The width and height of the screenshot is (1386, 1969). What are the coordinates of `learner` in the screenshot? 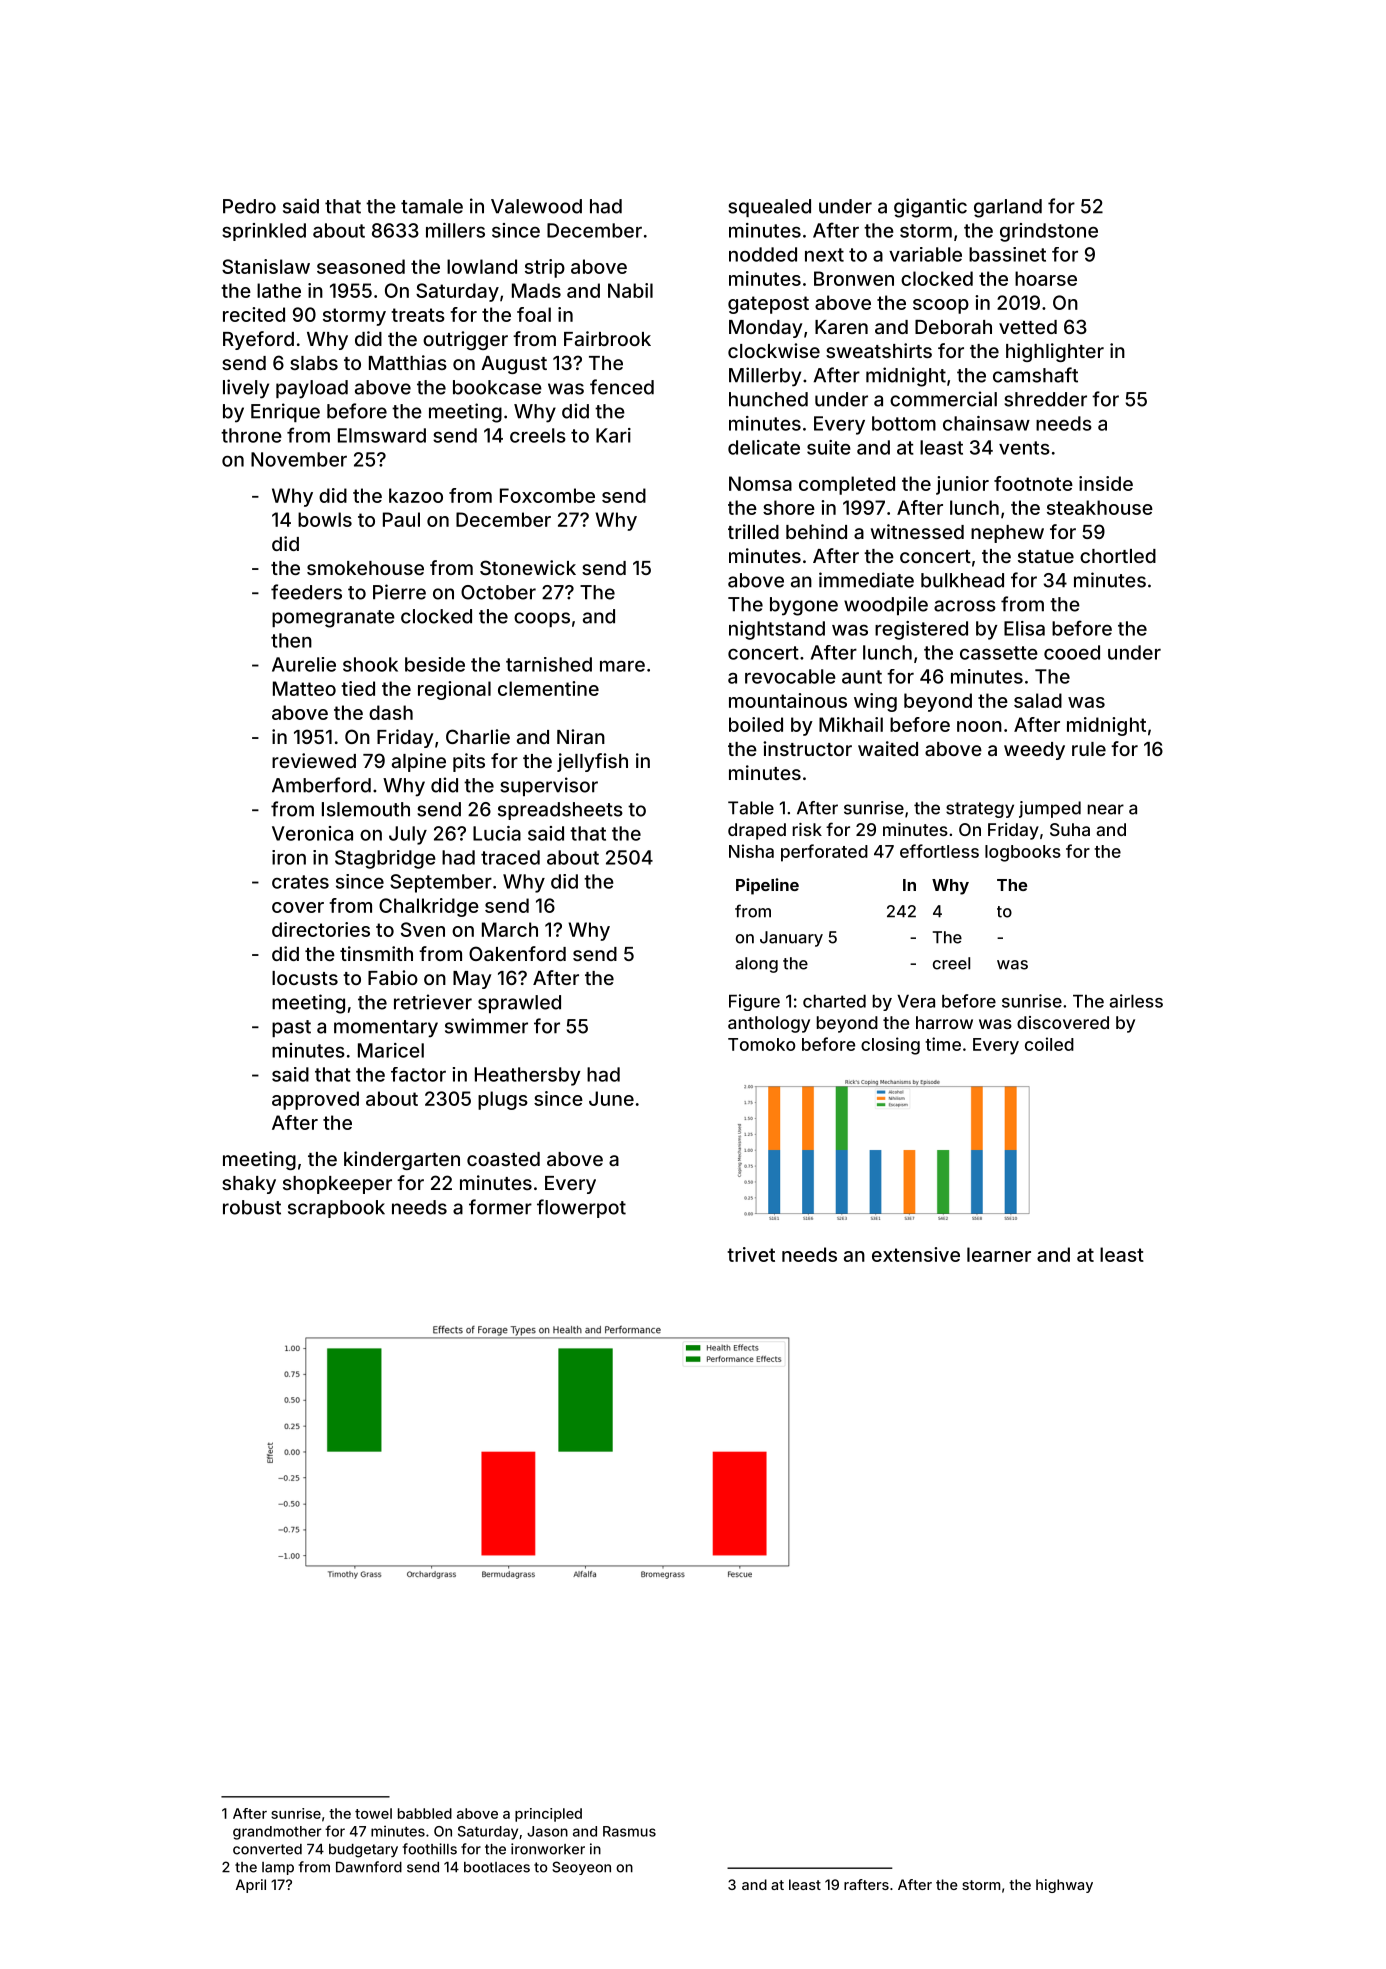 It's located at (999, 1254).
